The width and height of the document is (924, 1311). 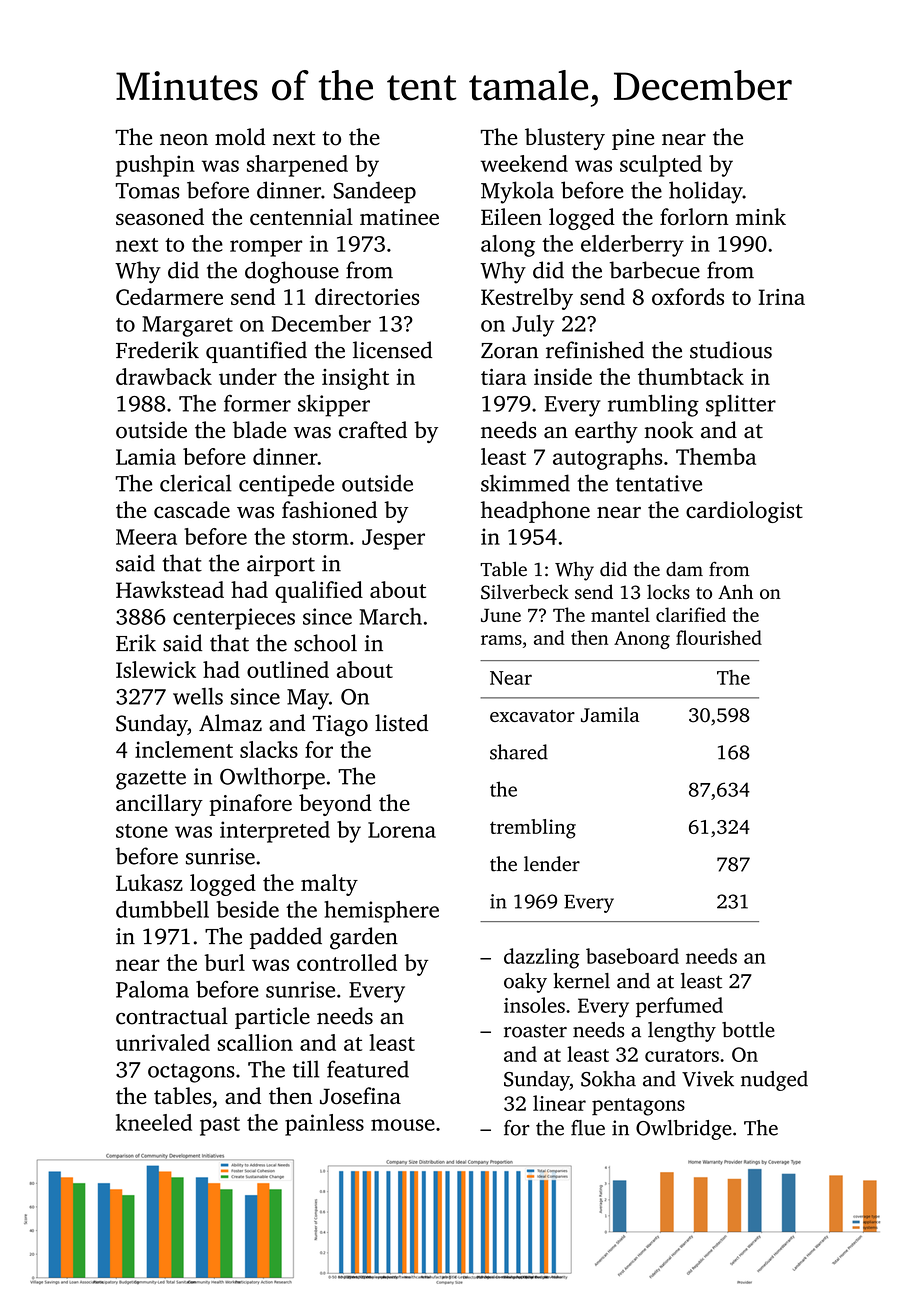 What do you see at coordinates (706, 192) in the document?
I see `holiday` at bounding box center [706, 192].
